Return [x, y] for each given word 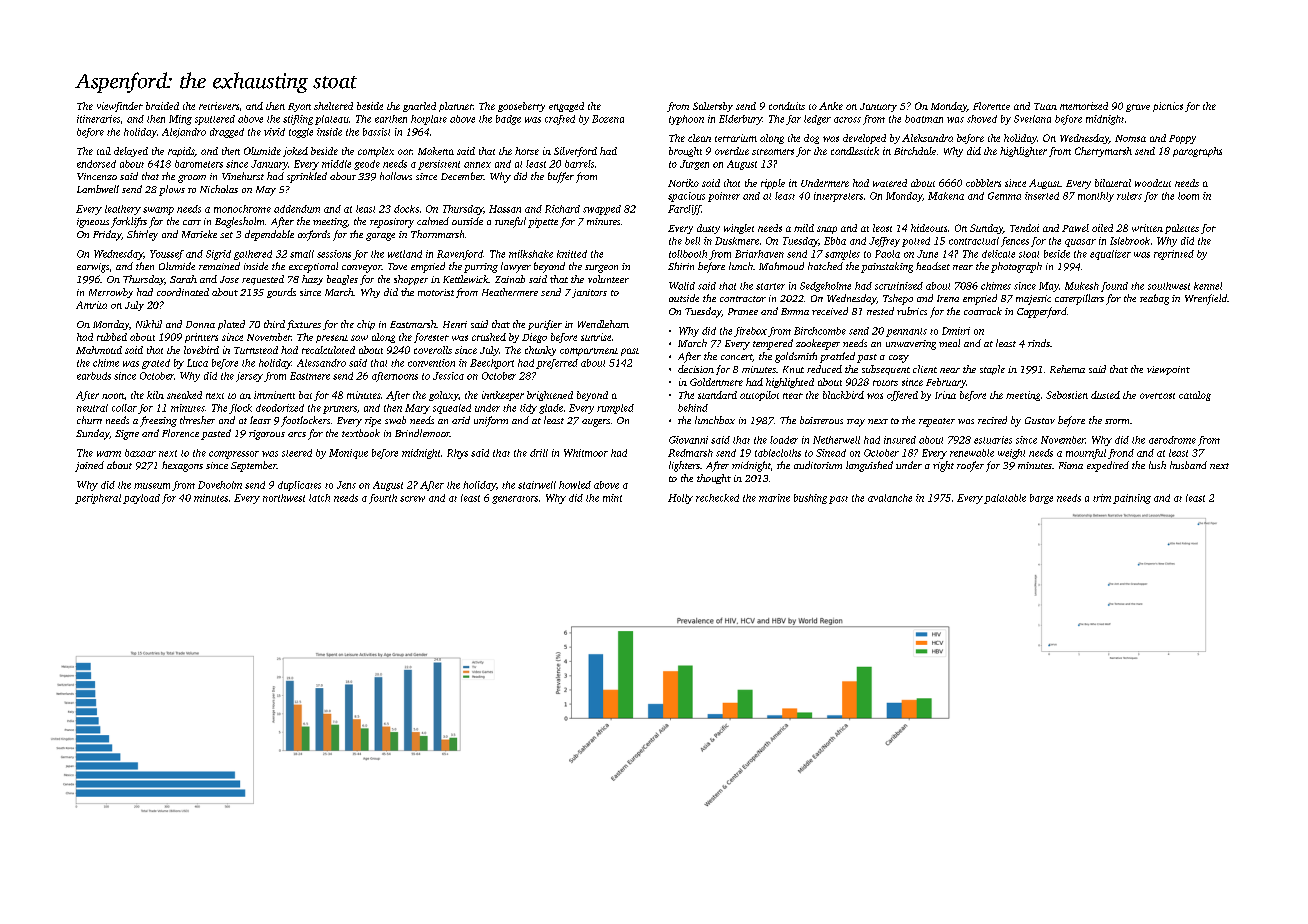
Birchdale [915, 151]
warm [109, 454]
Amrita [91, 305]
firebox [750, 332]
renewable [972, 453]
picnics [1168, 107]
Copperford [1042, 312]
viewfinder [120, 107]
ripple [773, 184]
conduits [787, 106]
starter [770, 286]
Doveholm [220, 485]
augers [596, 423]
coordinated [183, 292]
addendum [297, 209]
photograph [1016, 267]
